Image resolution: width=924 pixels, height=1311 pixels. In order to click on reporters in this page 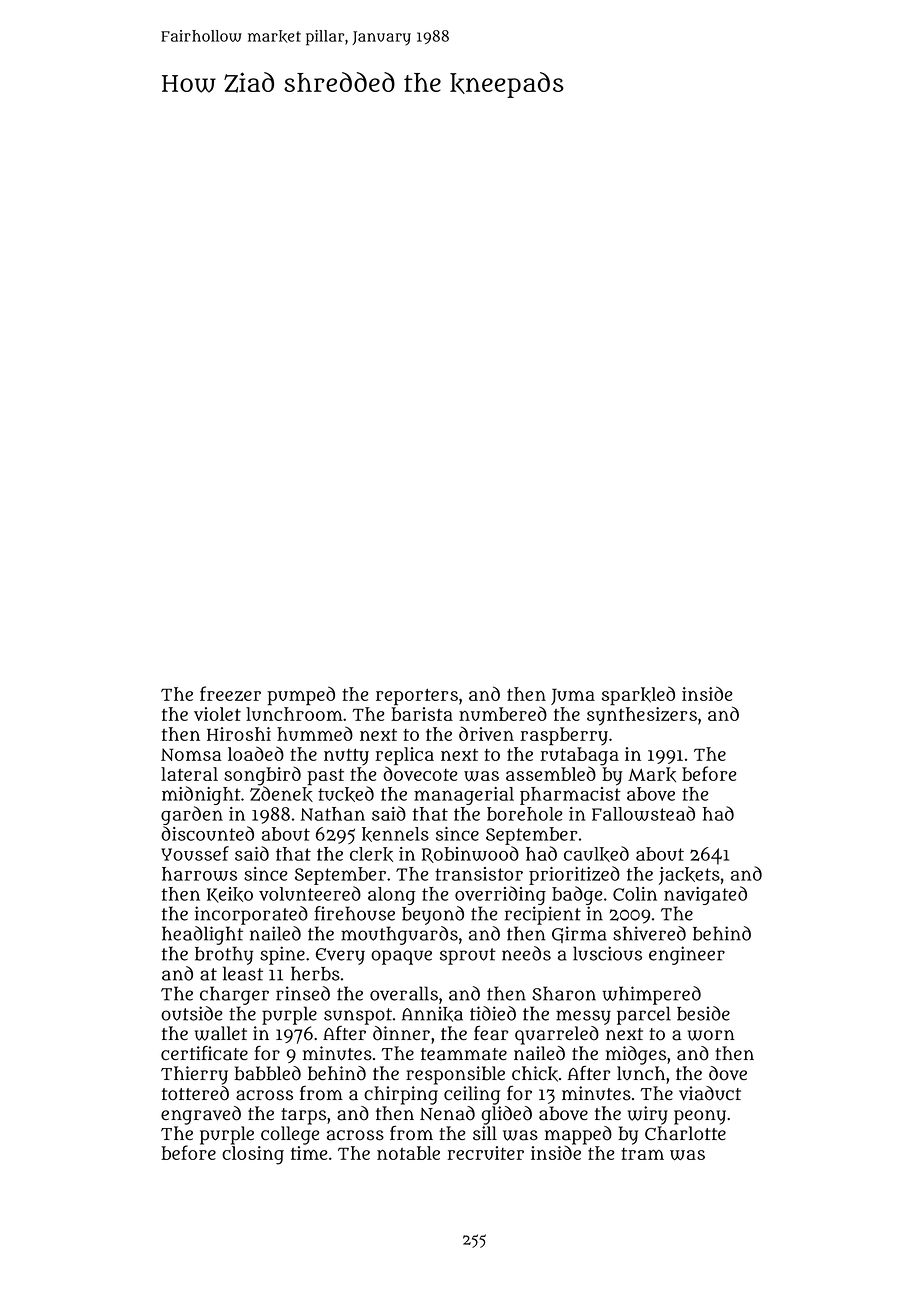, I will do `click(417, 697)`.
